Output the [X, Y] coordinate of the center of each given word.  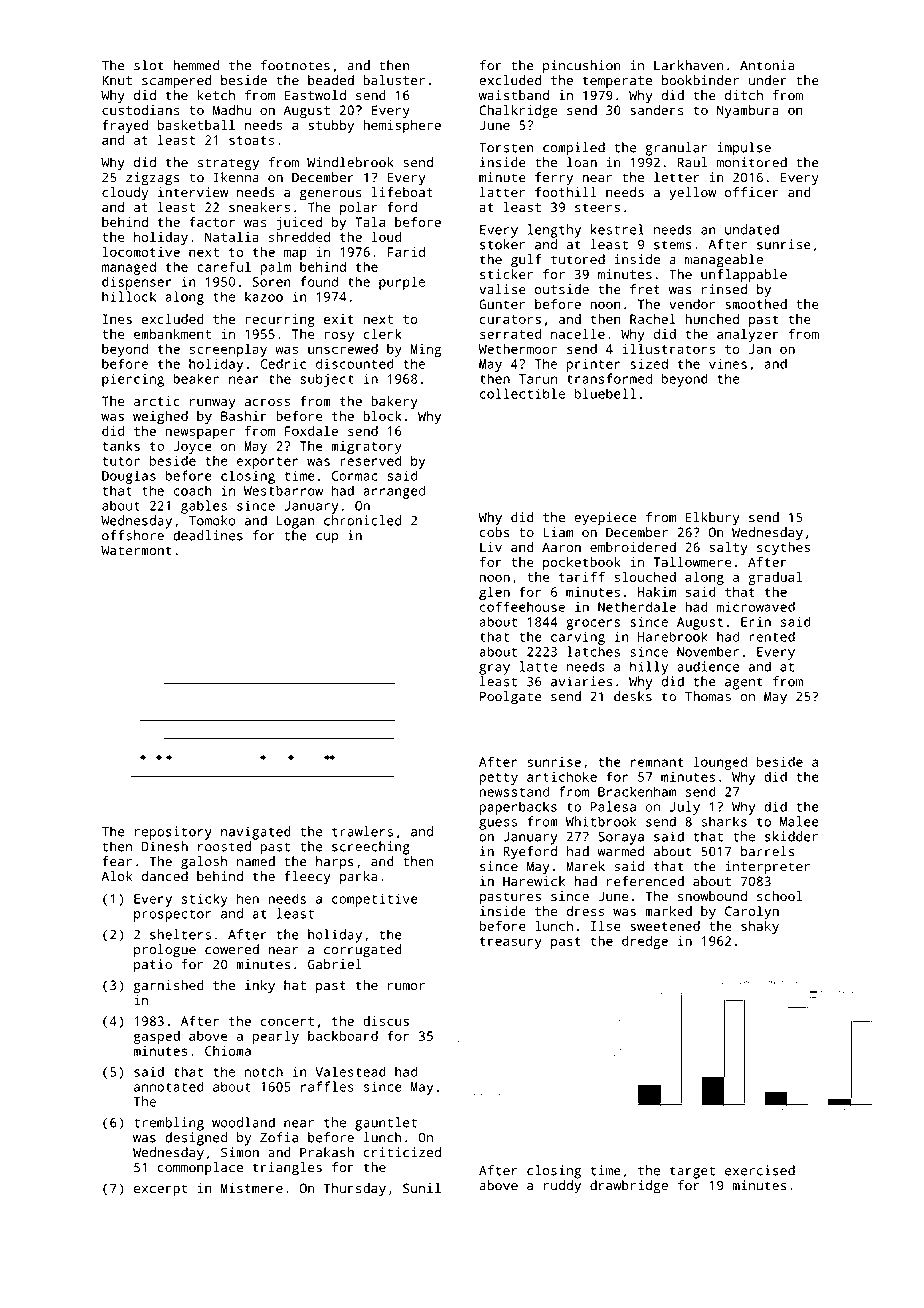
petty [499, 779]
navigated [256, 833]
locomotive [141, 251]
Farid [406, 252]
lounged [720, 763]
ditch [744, 95]
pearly [276, 1037]
